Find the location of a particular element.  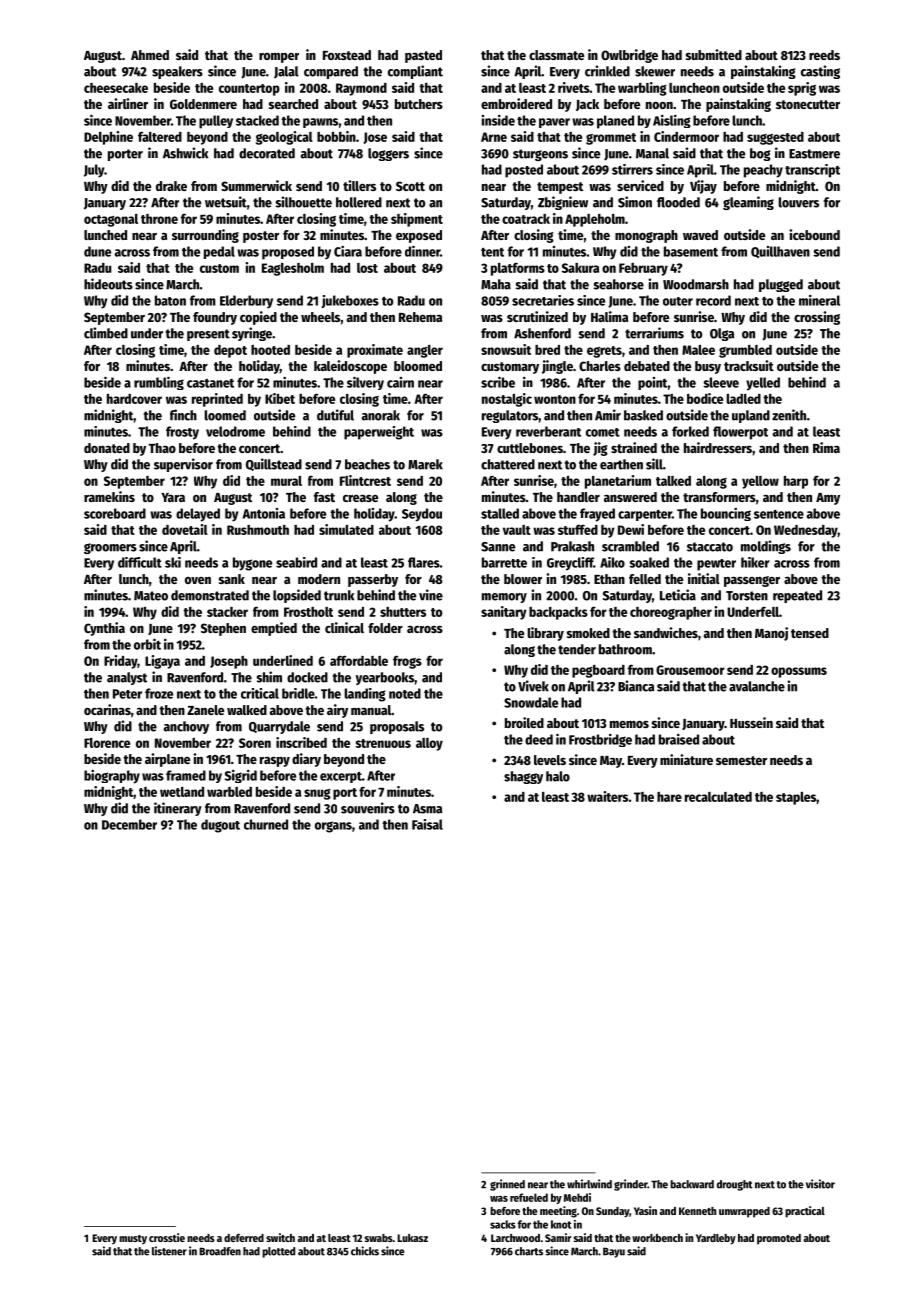

Quarrydale is located at coordinates (279, 727).
